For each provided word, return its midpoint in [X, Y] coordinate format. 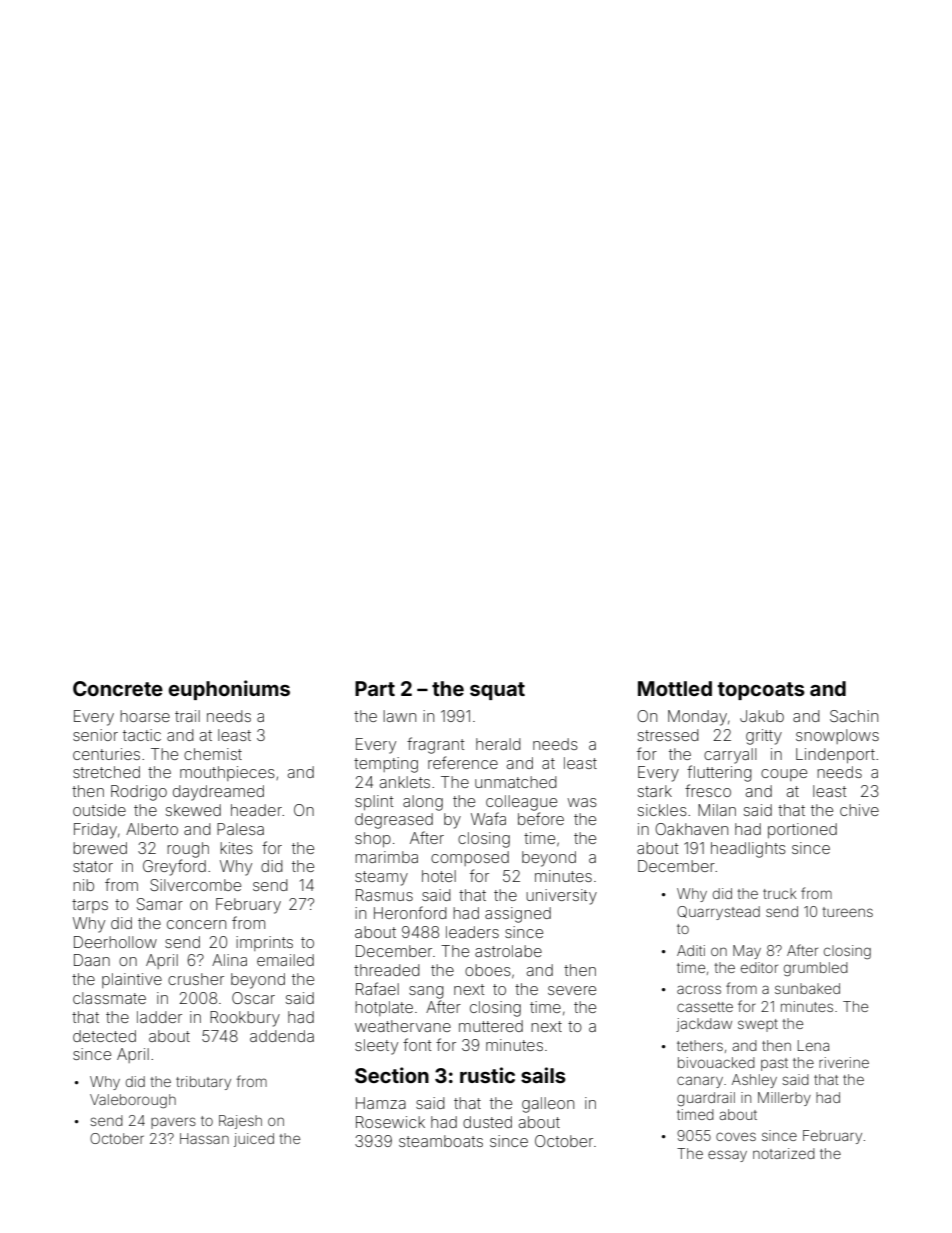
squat [497, 691]
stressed [668, 735]
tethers [700, 1045]
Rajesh [240, 1122]
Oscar [253, 998]
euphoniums [229, 690]
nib [83, 885]
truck [780, 893]
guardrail [706, 1099]
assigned [518, 915]
